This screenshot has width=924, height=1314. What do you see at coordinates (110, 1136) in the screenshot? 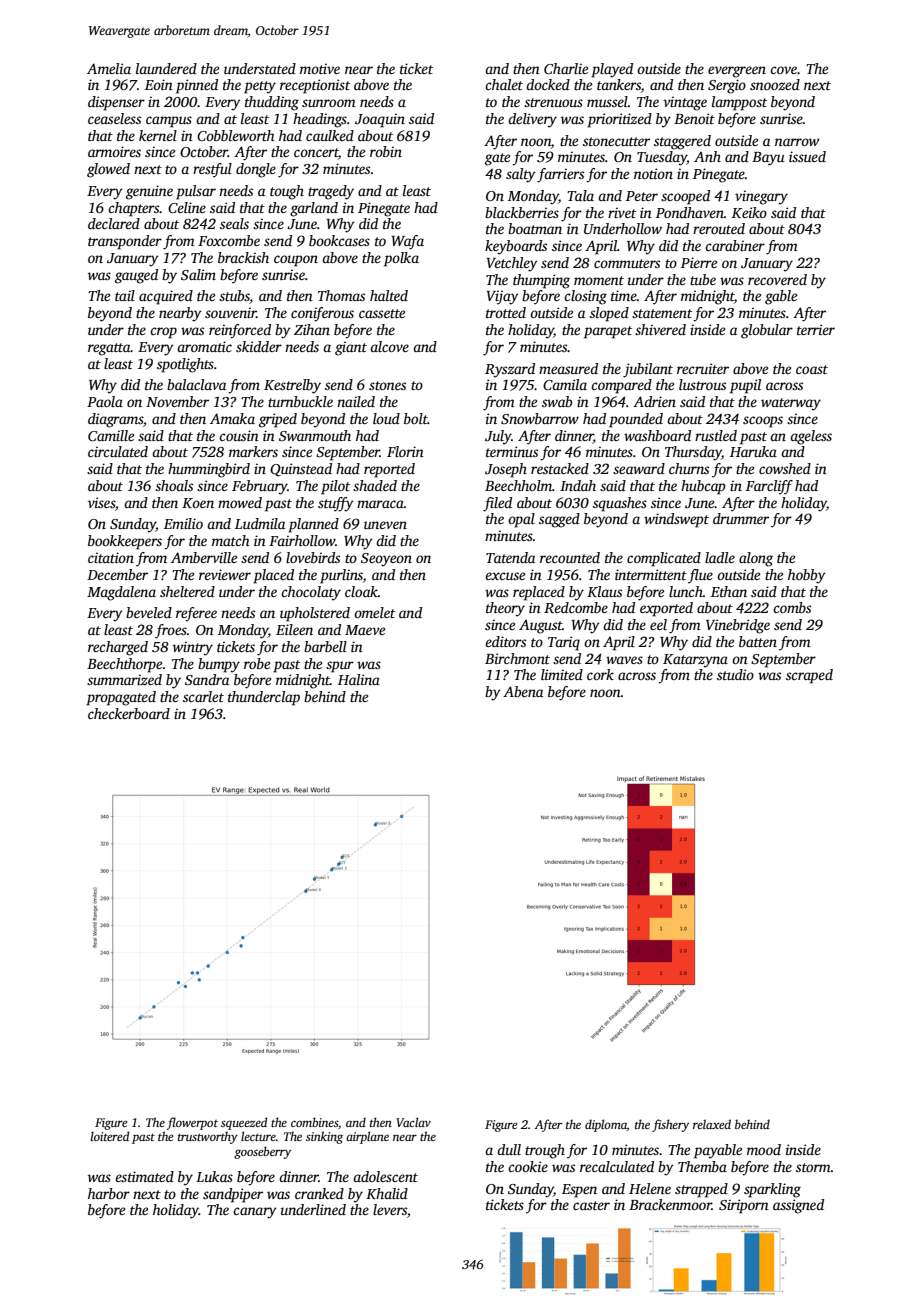
I see `loitered` at bounding box center [110, 1136].
